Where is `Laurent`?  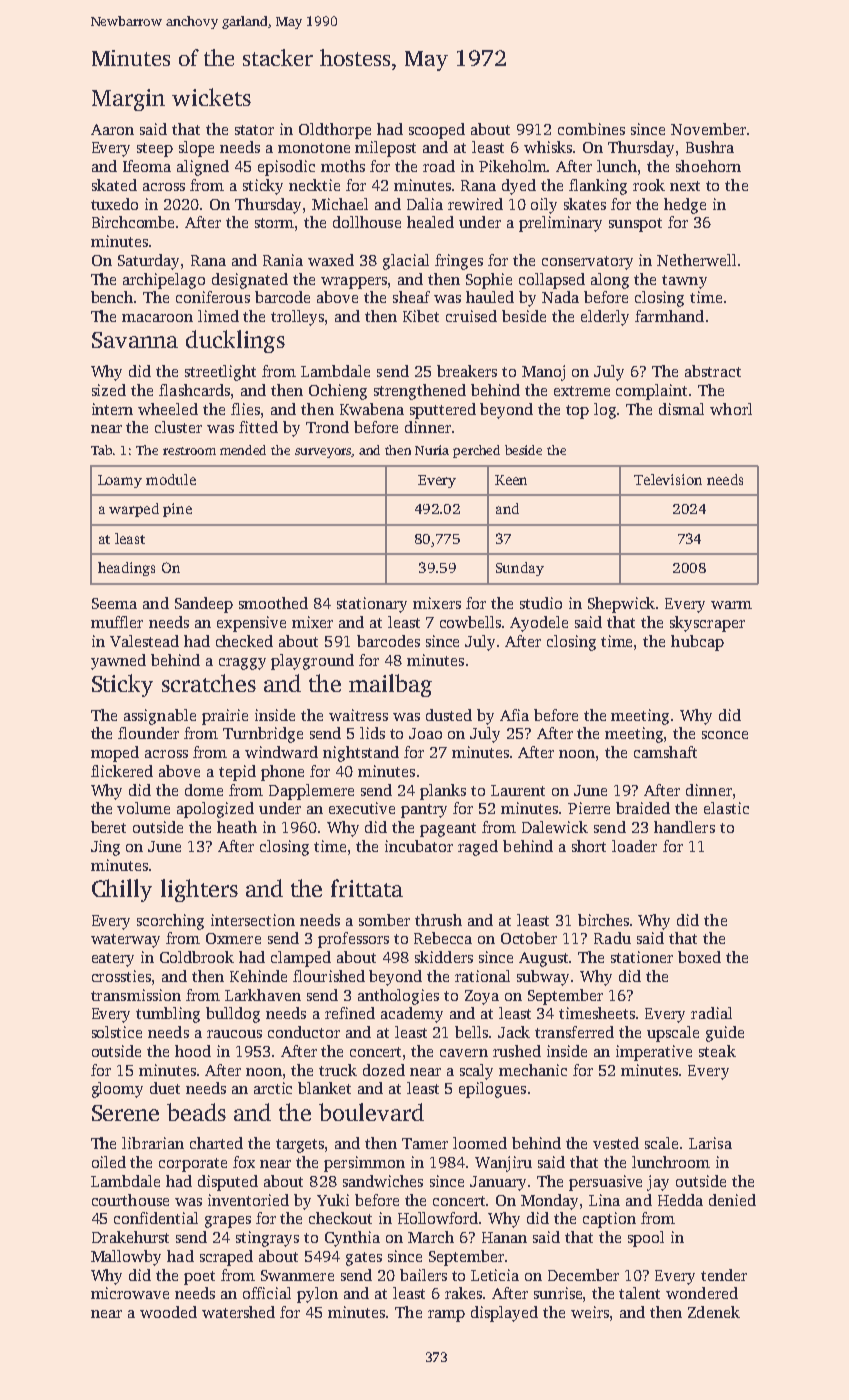
Laurent is located at coordinates (518, 790).
